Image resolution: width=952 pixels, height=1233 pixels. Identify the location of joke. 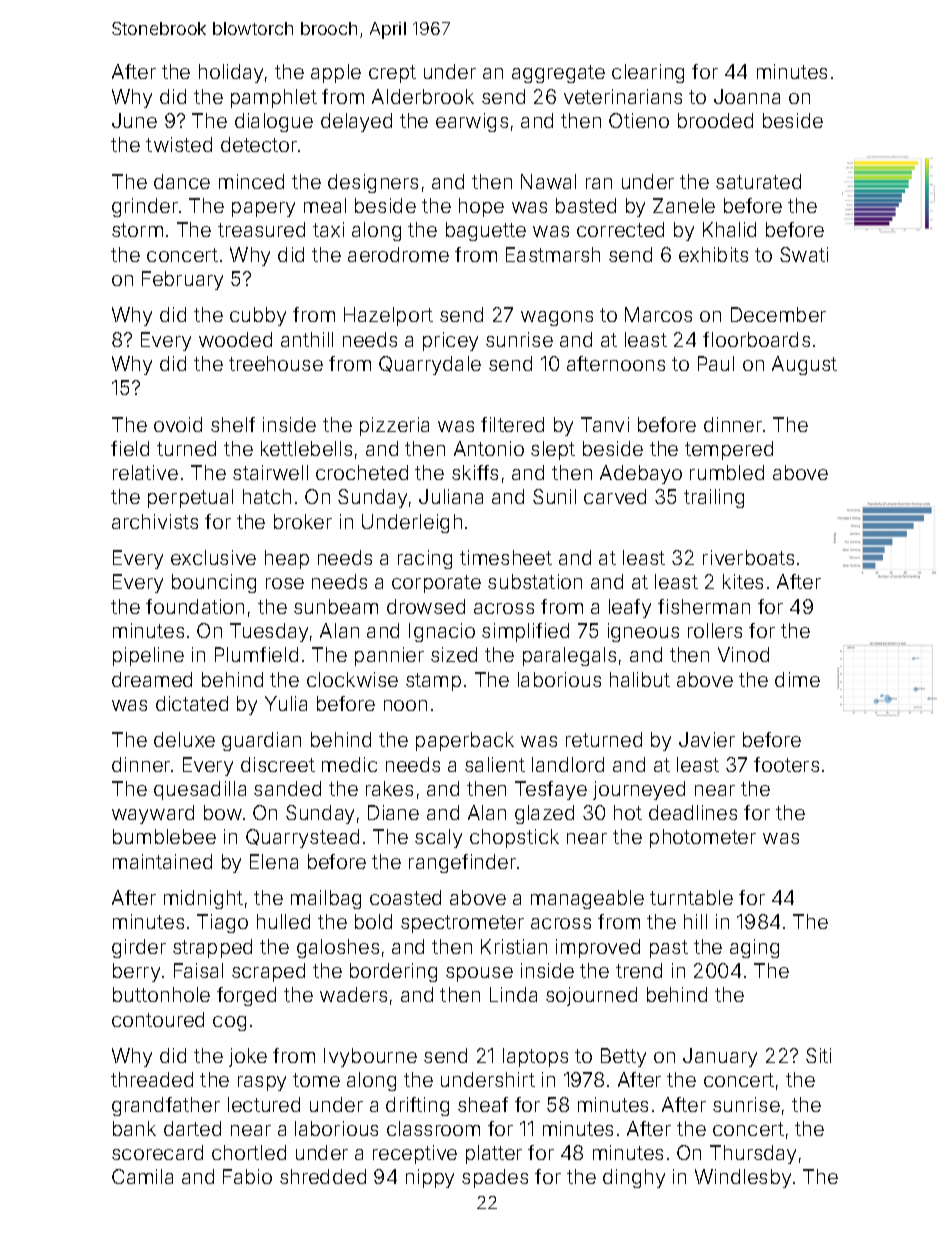
(248, 1057).
